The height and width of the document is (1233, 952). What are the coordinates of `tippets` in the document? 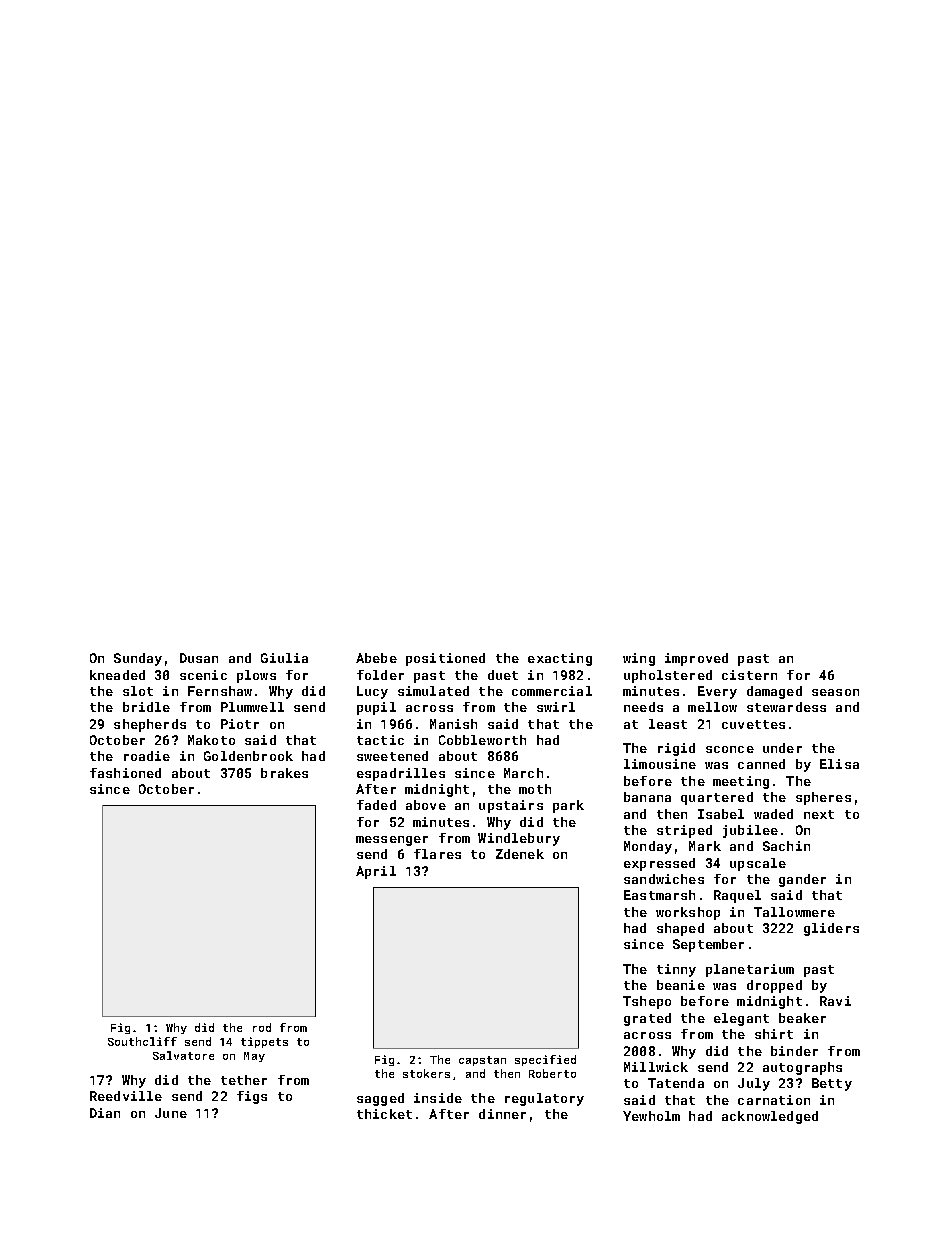 It's located at (264, 1042).
